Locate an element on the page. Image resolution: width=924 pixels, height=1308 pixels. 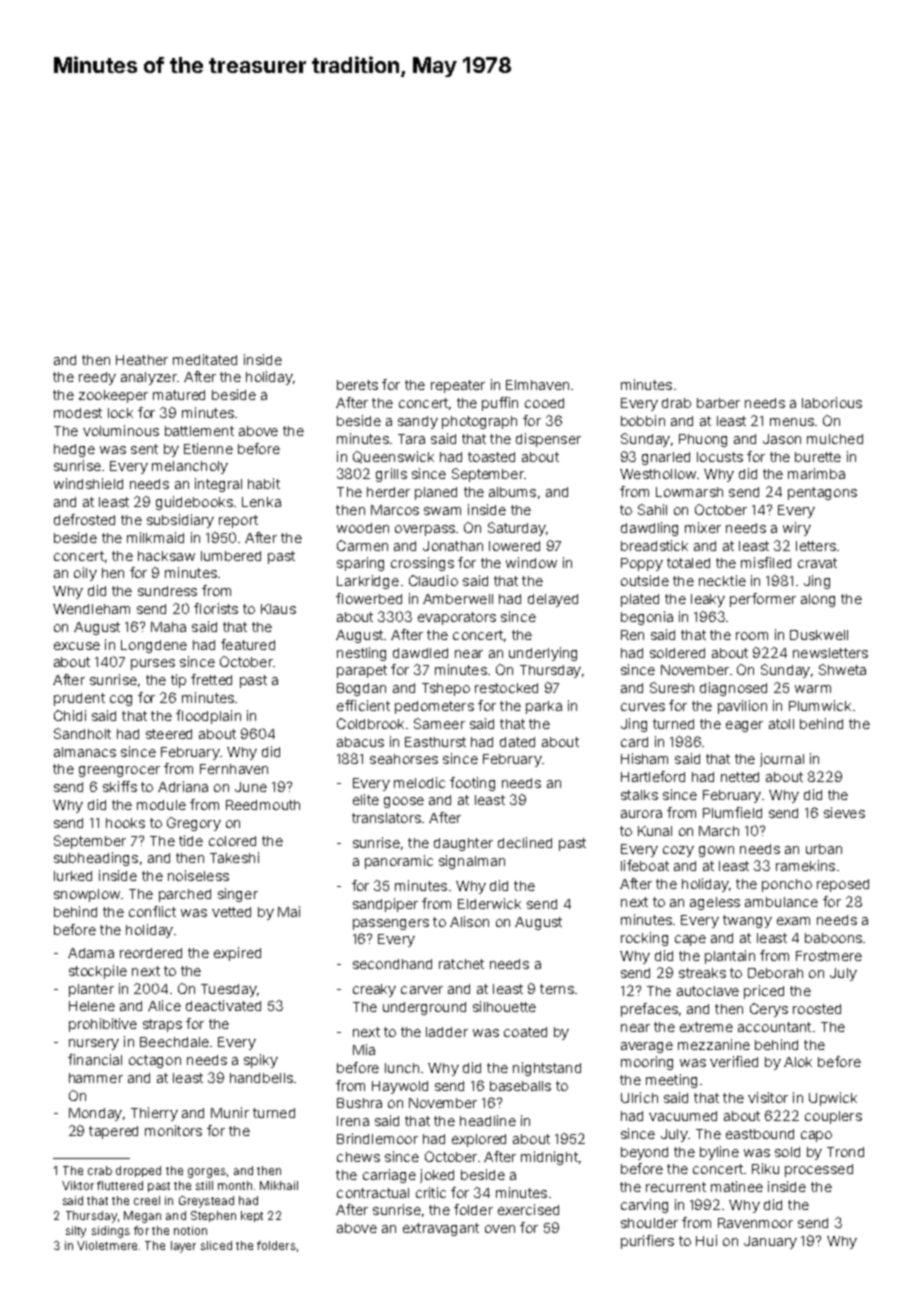
prohibitive is located at coordinates (103, 1025).
